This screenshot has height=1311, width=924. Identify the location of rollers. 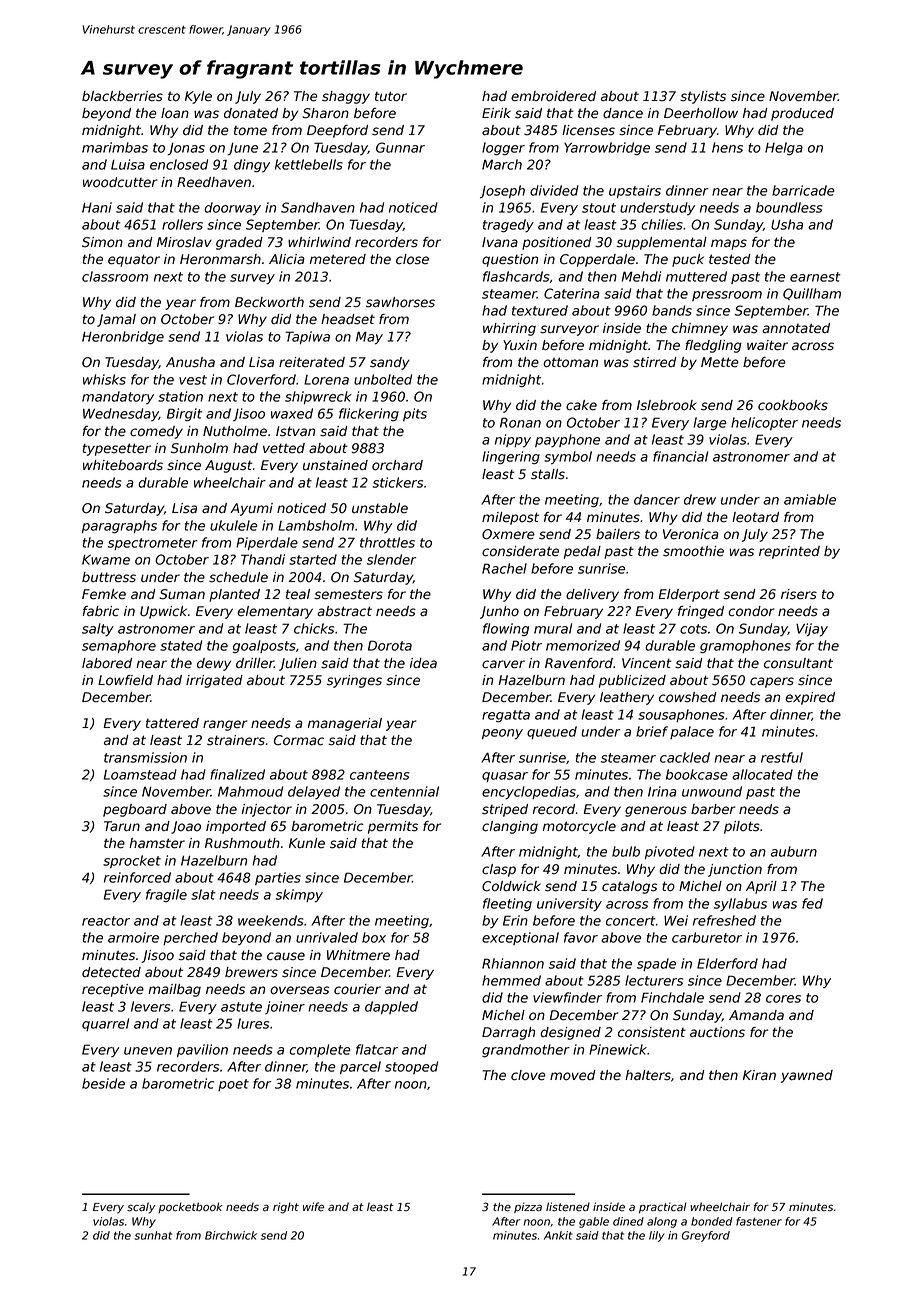
(182, 224).
